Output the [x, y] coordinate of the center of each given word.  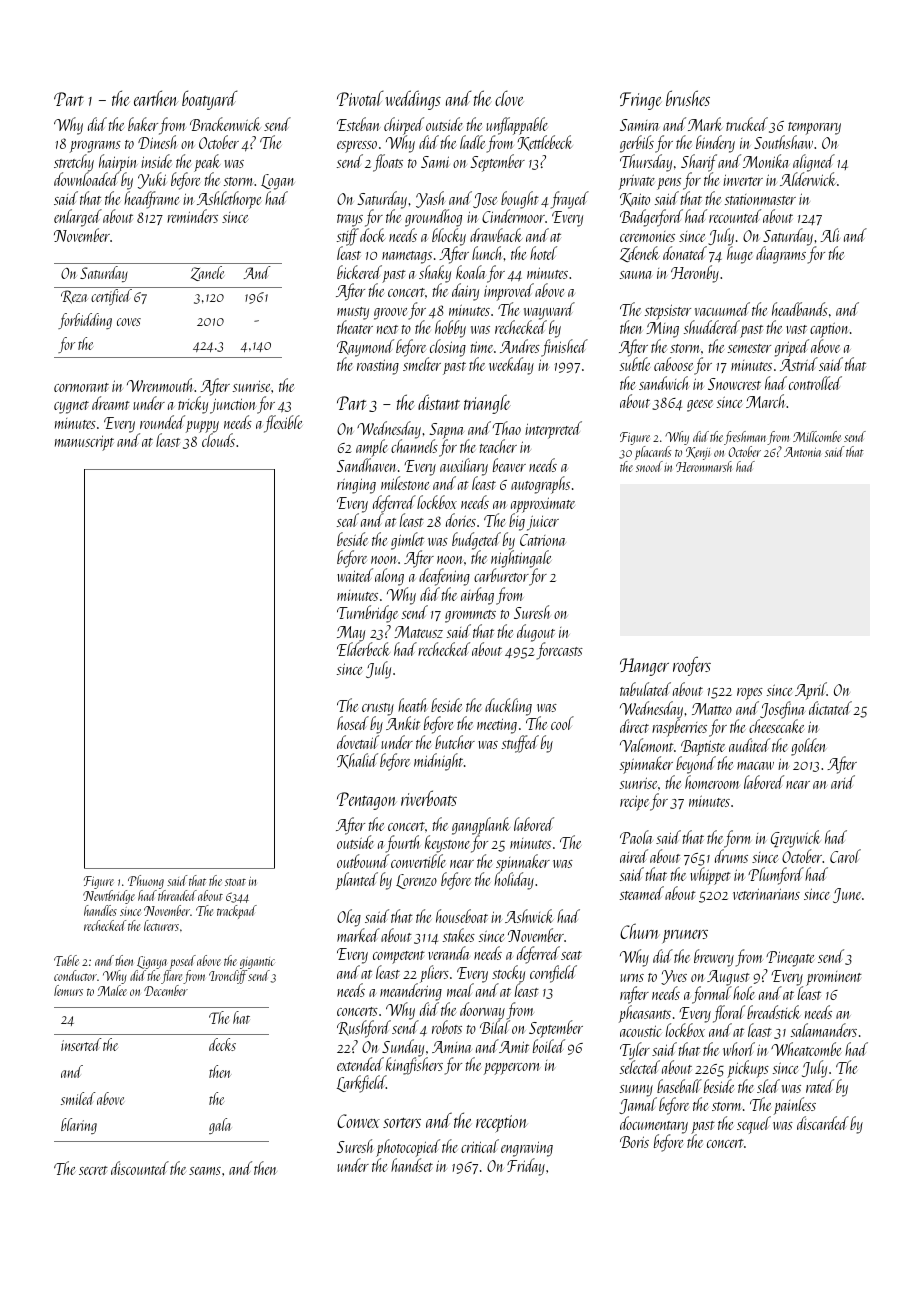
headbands [800, 309]
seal [348, 520]
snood [649, 466]
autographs [540, 485]
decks [222, 1044]
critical [480, 1146]
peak [207, 163]
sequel [754, 1125]
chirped [404, 126]
